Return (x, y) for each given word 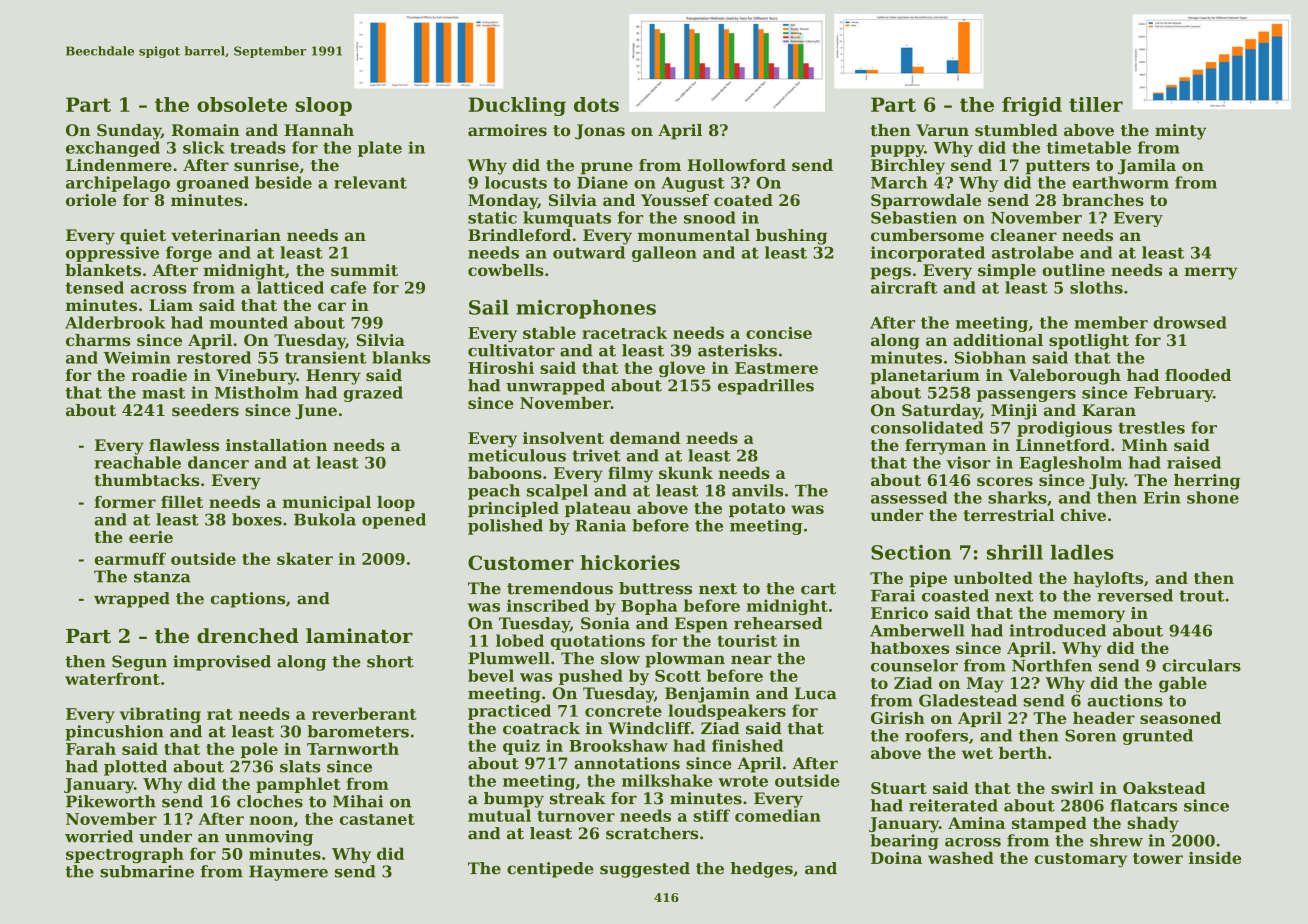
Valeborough (1064, 377)
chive (1083, 515)
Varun (942, 130)
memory (1089, 616)
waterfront (112, 678)
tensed (94, 287)
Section (911, 552)
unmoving (269, 838)
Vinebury (256, 377)
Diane (602, 182)
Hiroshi (501, 367)
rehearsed (778, 623)
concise (779, 332)
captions (248, 600)
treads (258, 147)
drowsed (1190, 322)
